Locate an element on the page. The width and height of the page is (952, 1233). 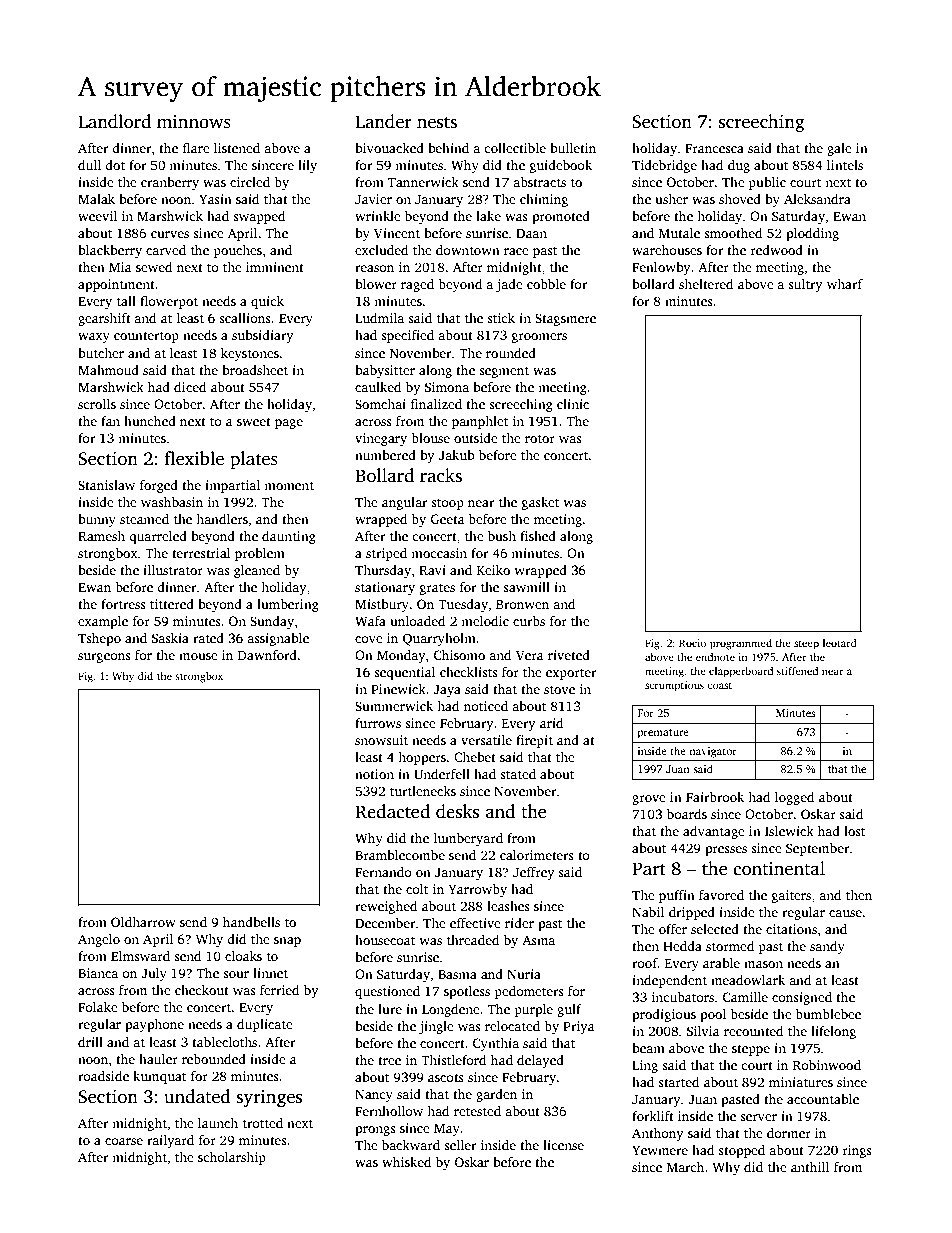
fortress is located at coordinates (123, 604).
